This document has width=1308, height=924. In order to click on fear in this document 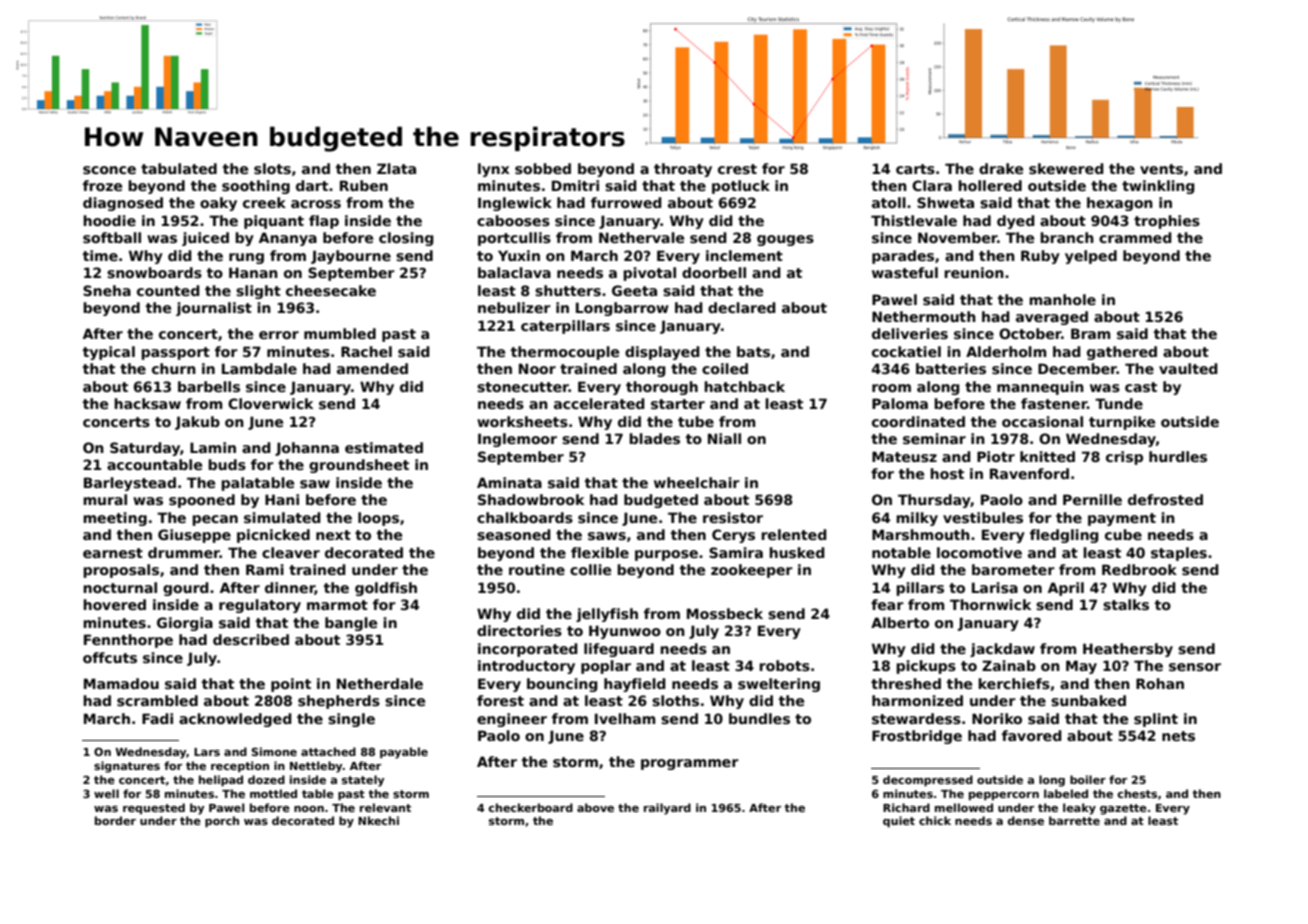, I will do `click(887, 604)`.
